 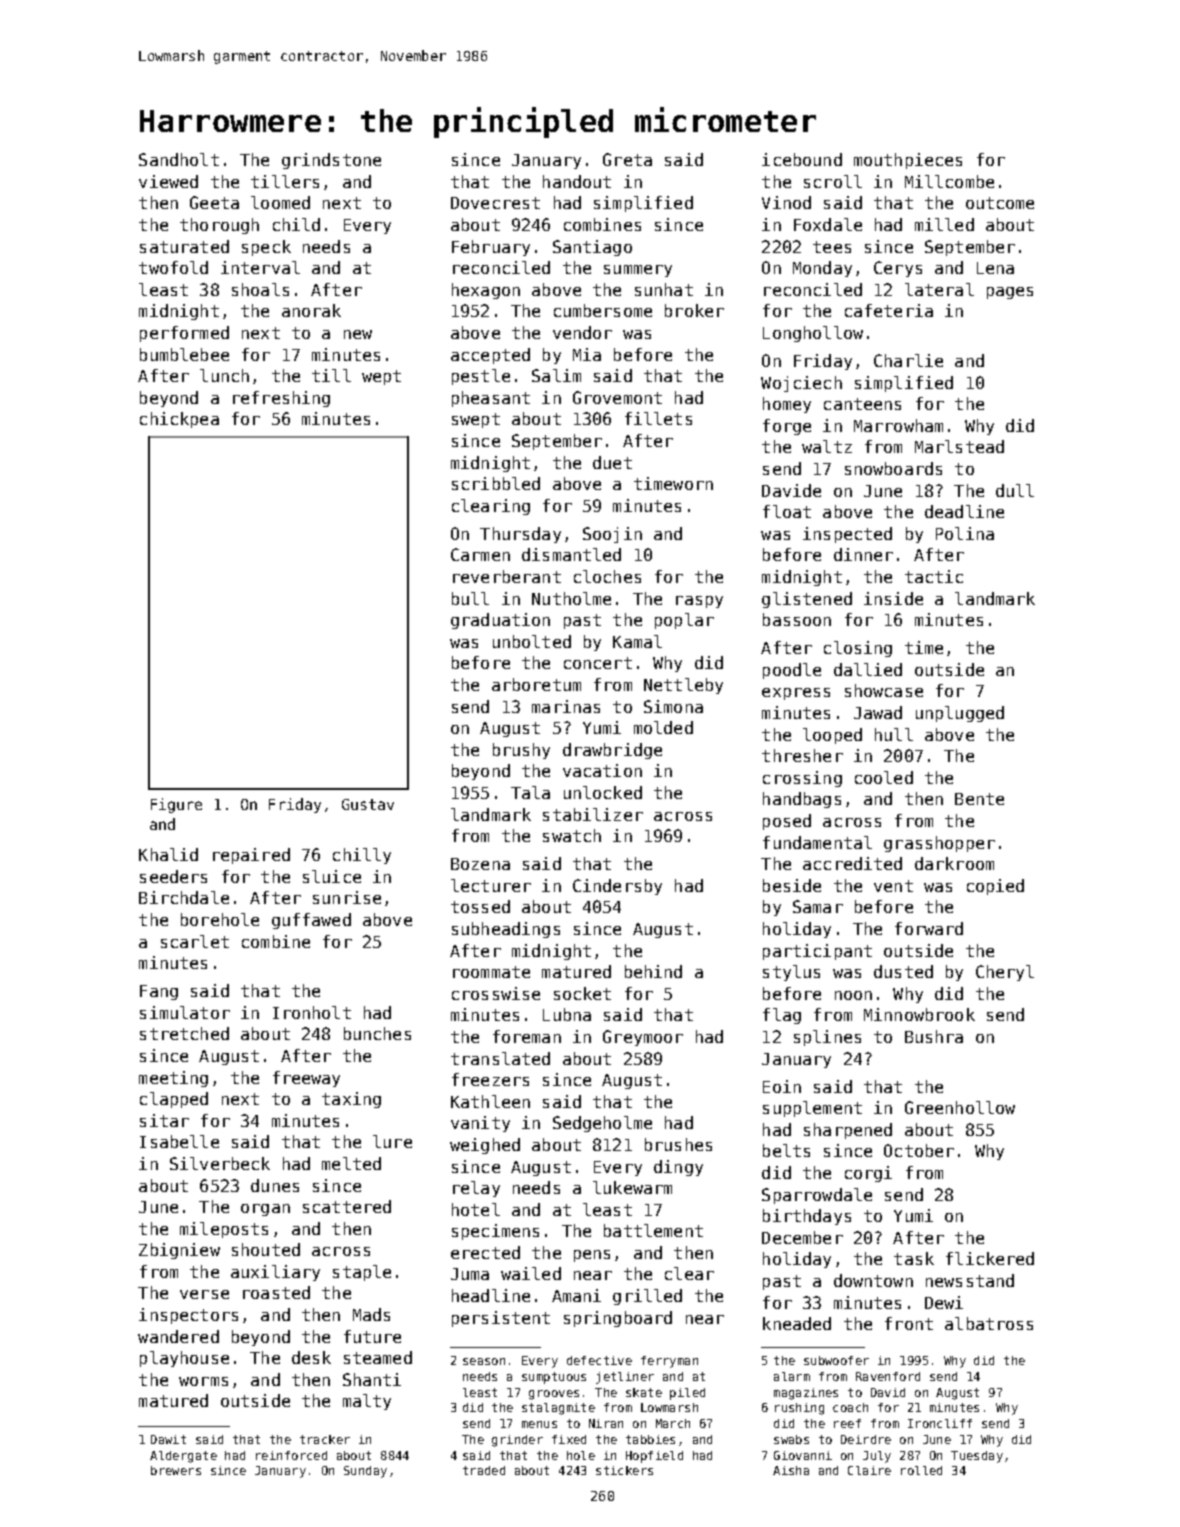 What do you see at coordinates (960, 1107) in the image?
I see `Greenhollow` at bounding box center [960, 1107].
